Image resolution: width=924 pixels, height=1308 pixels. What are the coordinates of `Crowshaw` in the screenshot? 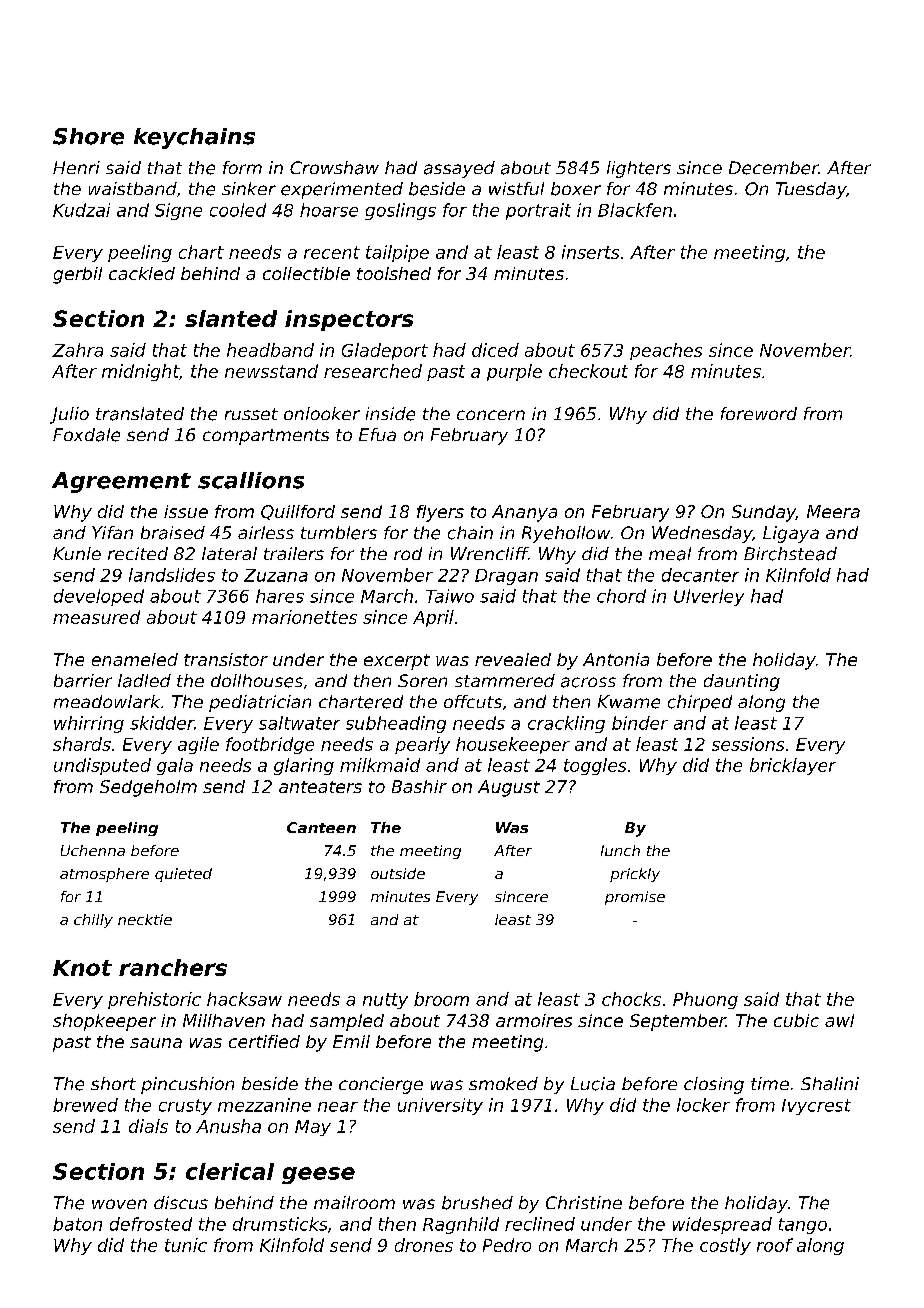 It's located at (334, 168).
